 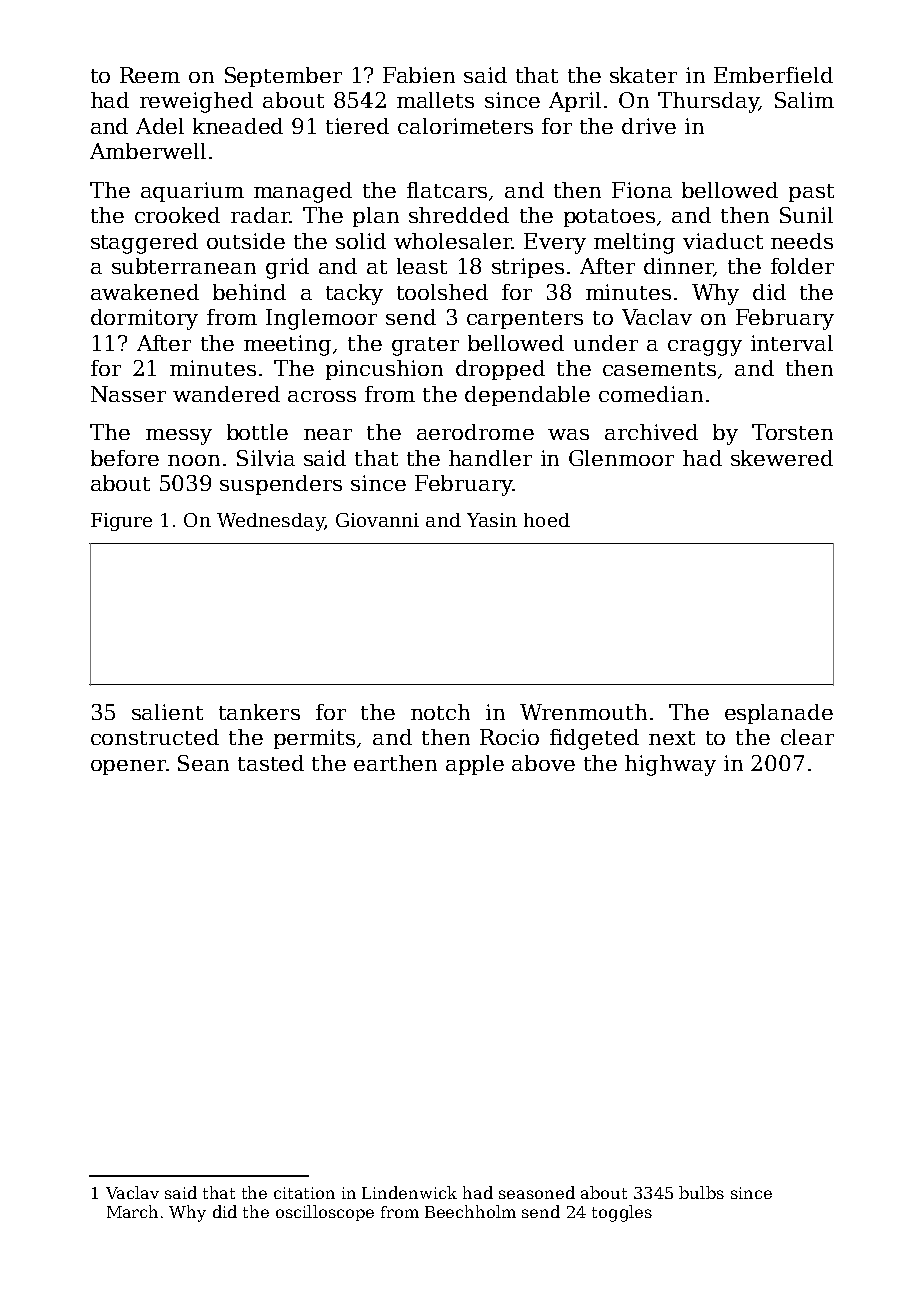 What do you see at coordinates (270, 522) in the screenshot?
I see `Wednesday` at bounding box center [270, 522].
